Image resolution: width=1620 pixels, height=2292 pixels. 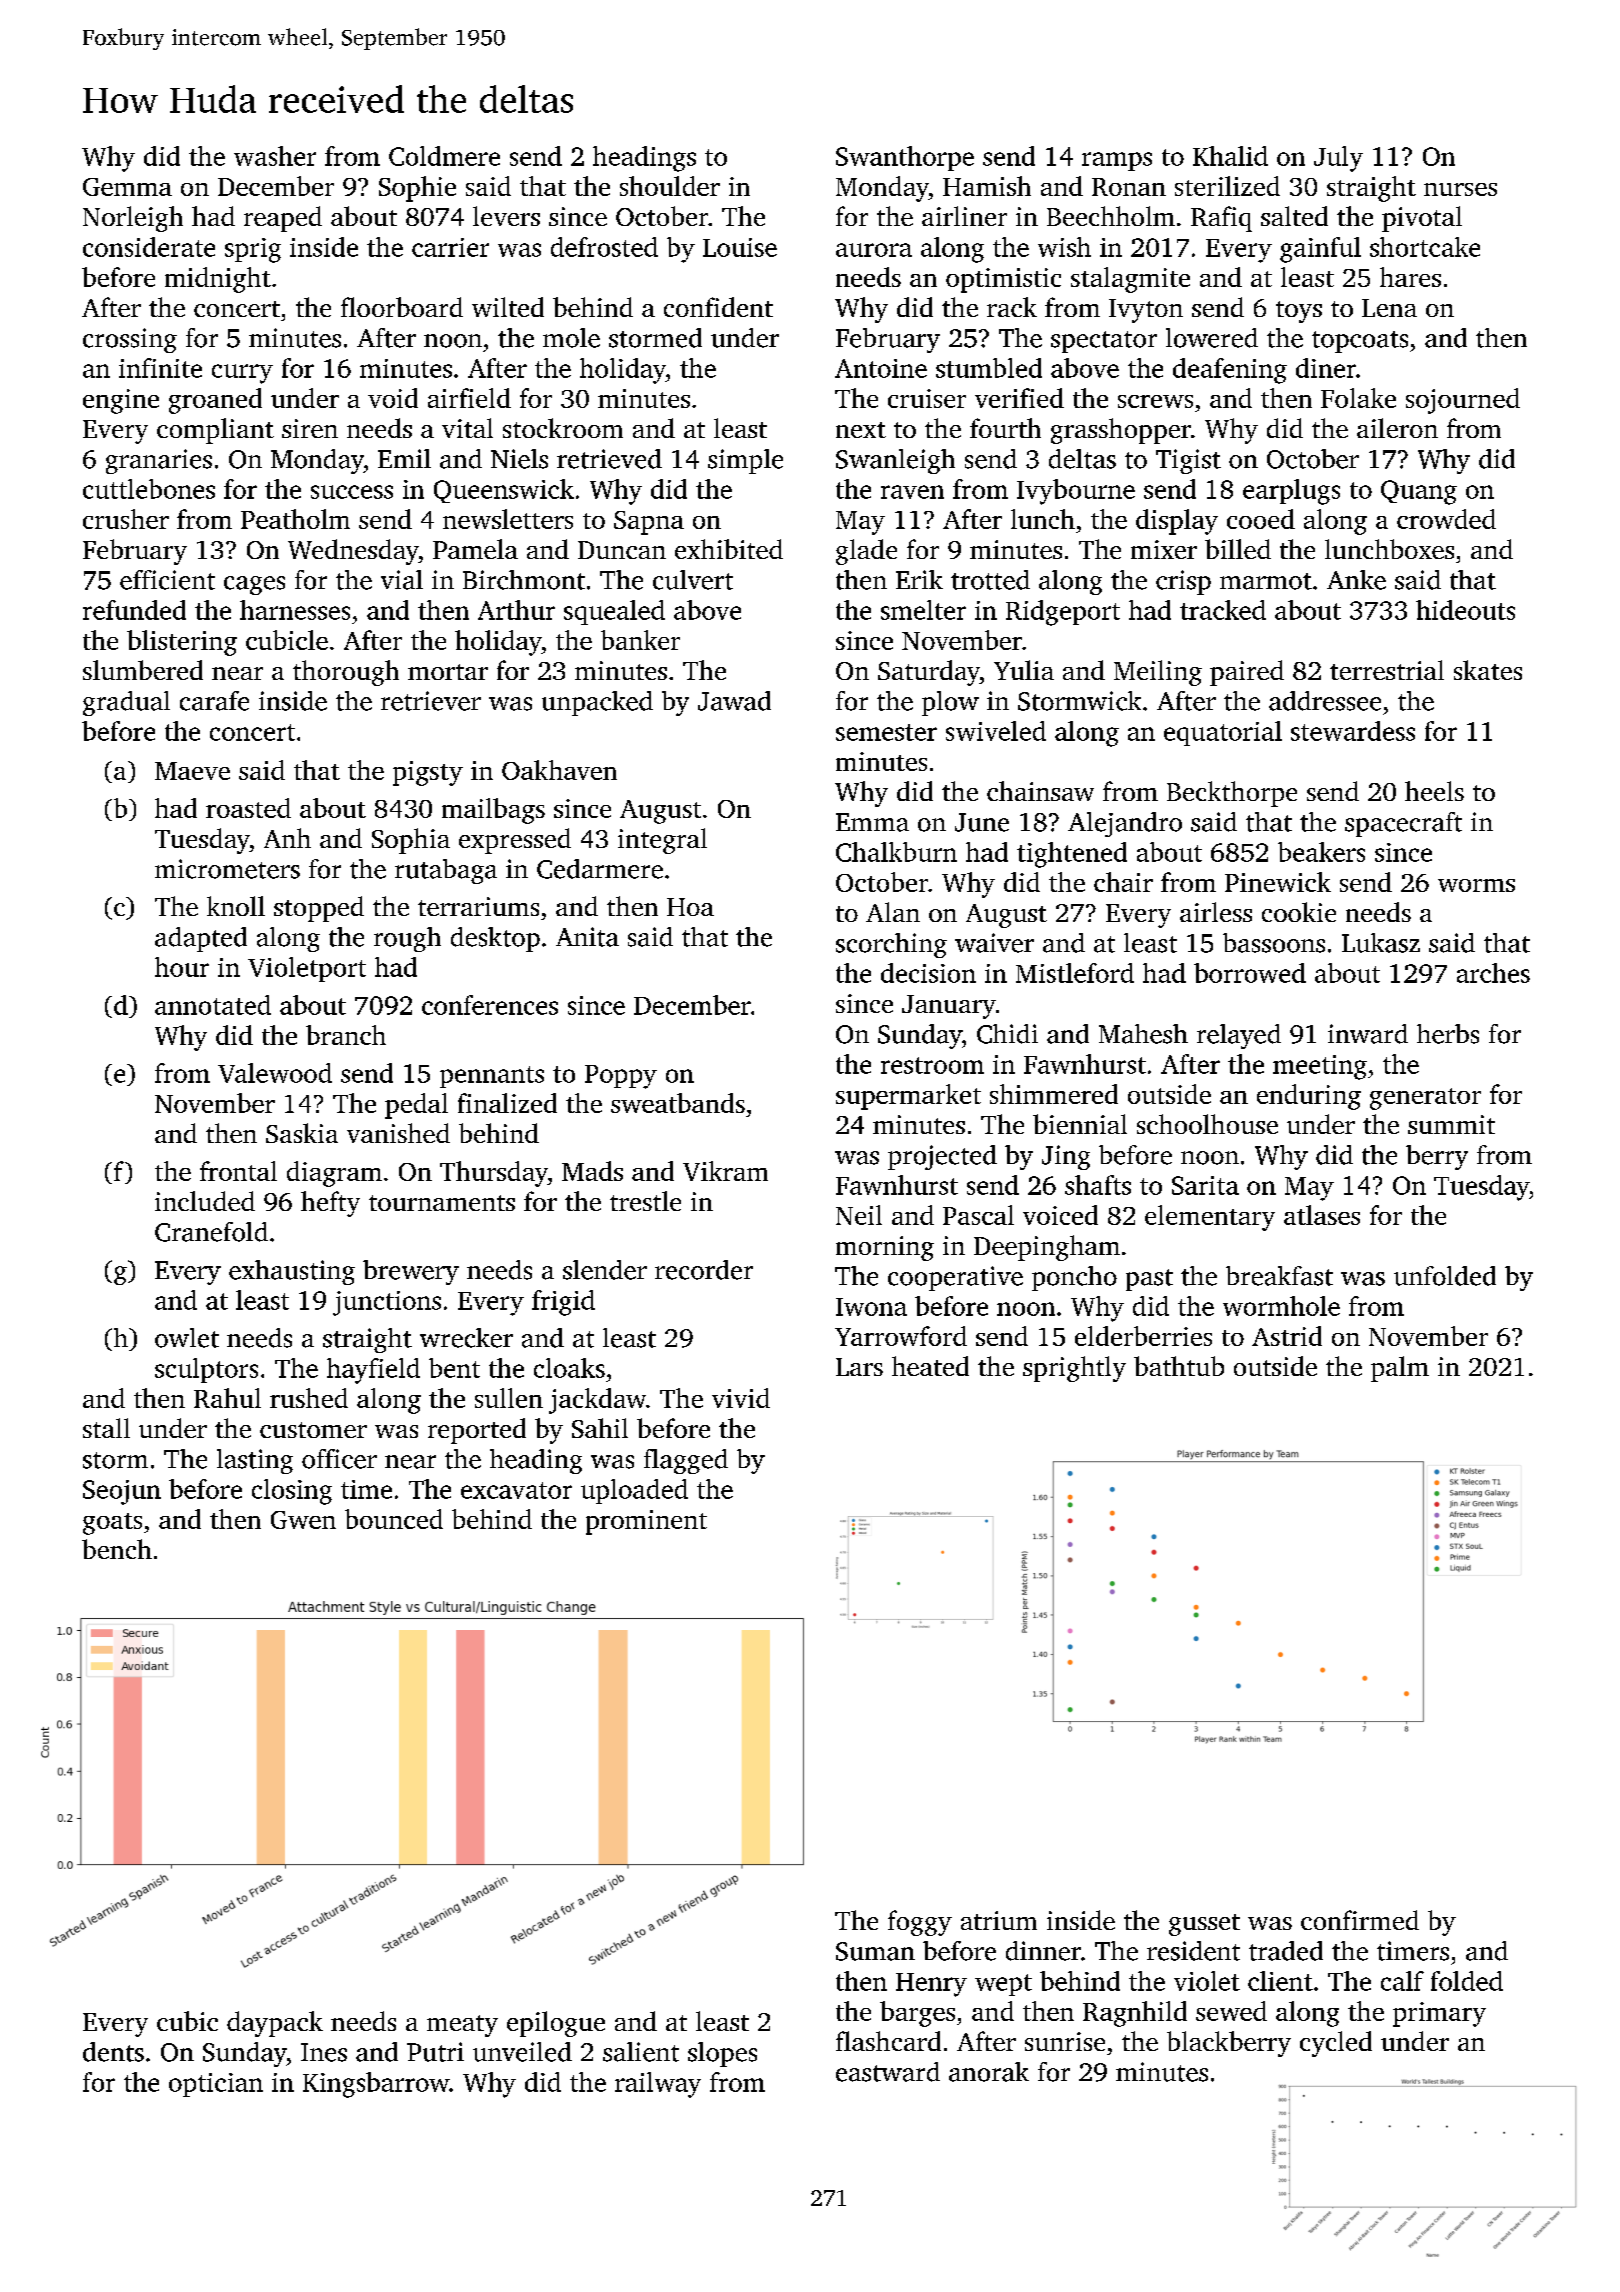 What do you see at coordinates (292, 1492) in the document?
I see `closing` at bounding box center [292, 1492].
